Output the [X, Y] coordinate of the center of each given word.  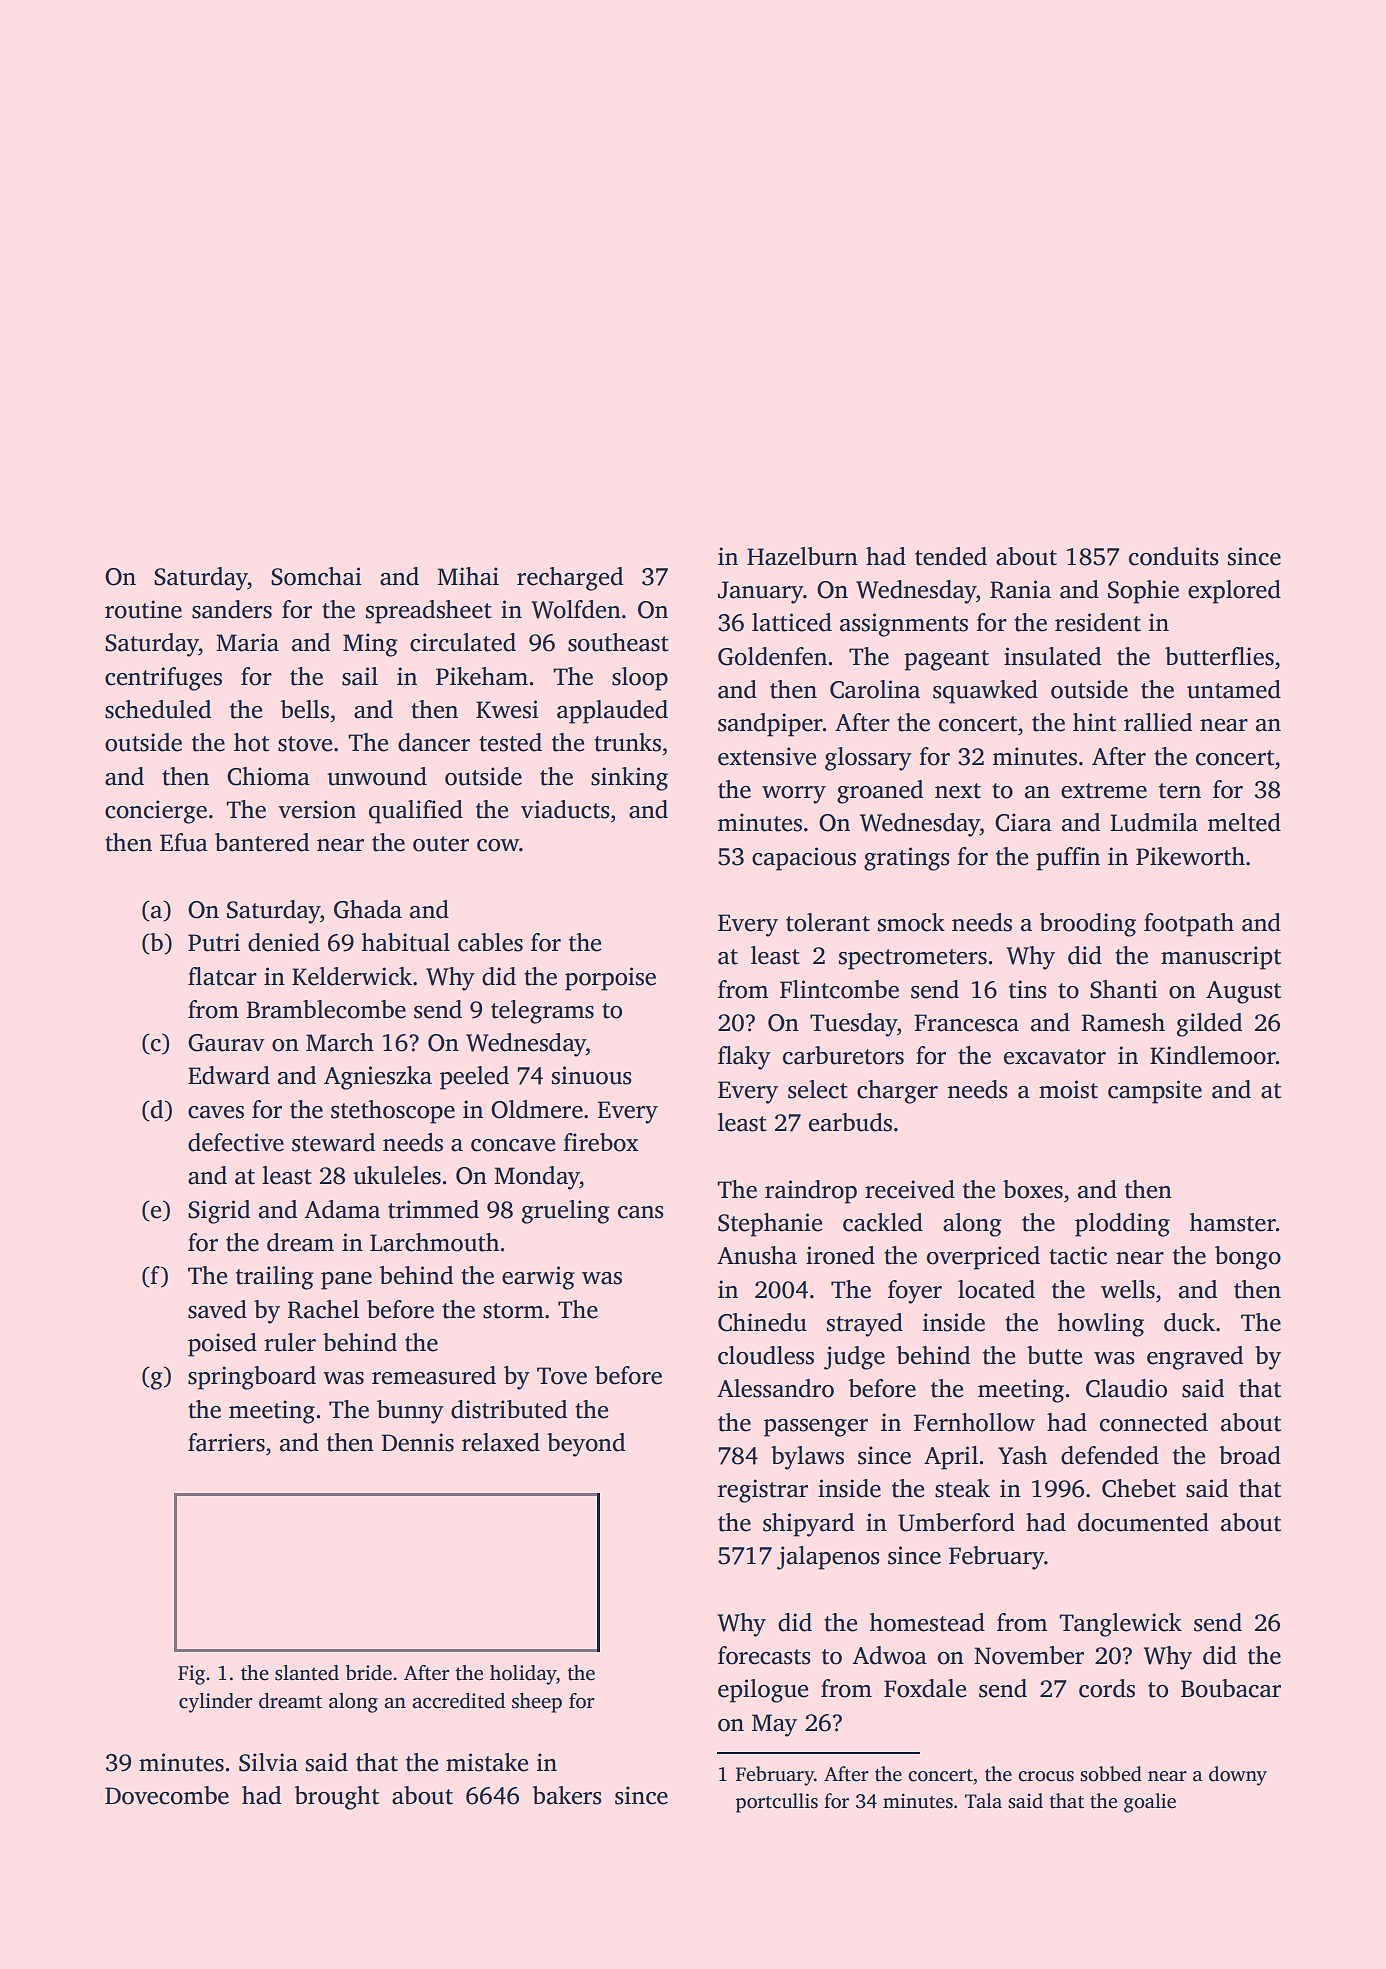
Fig [191, 1675]
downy [1238, 1776]
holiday [523, 1675]
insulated [1052, 656]
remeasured [434, 1375]
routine [143, 609]
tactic [1078, 1255]
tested [510, 742]
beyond [586, 1445]
